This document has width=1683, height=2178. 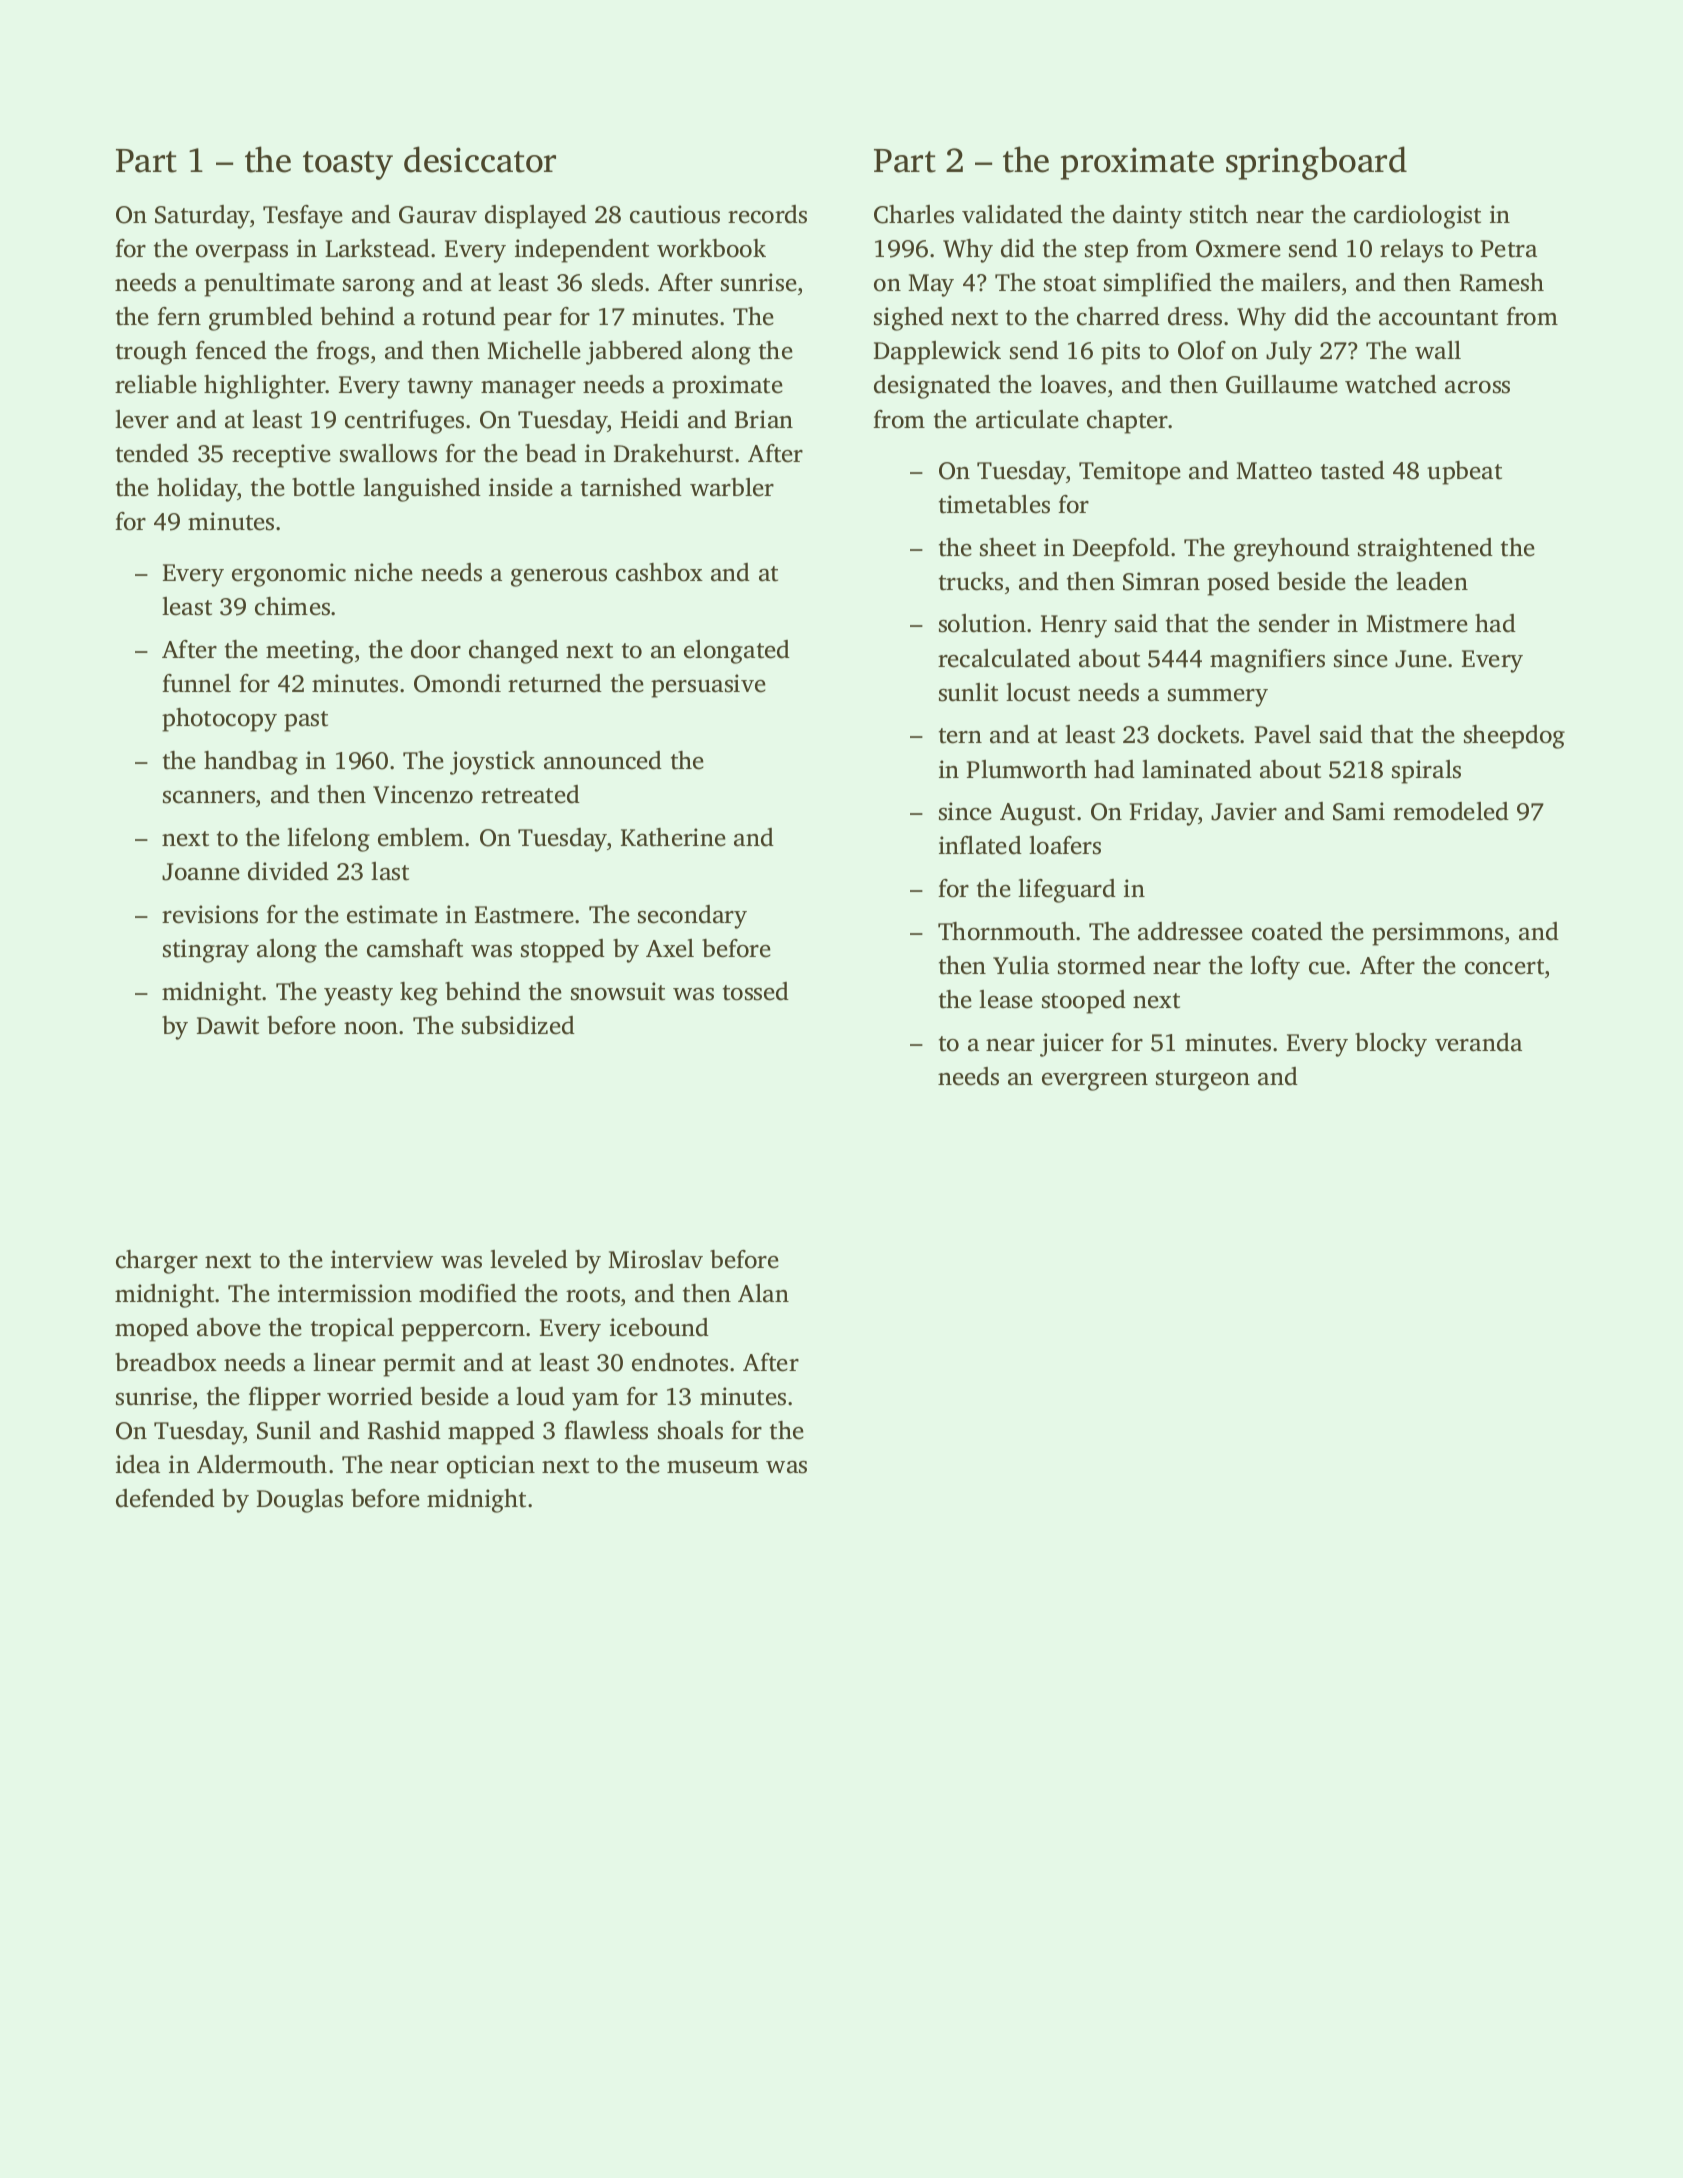 What do you see at coordinates (673, 837) in the document?
I see `Katherine` at bounding box center [673, 837].
